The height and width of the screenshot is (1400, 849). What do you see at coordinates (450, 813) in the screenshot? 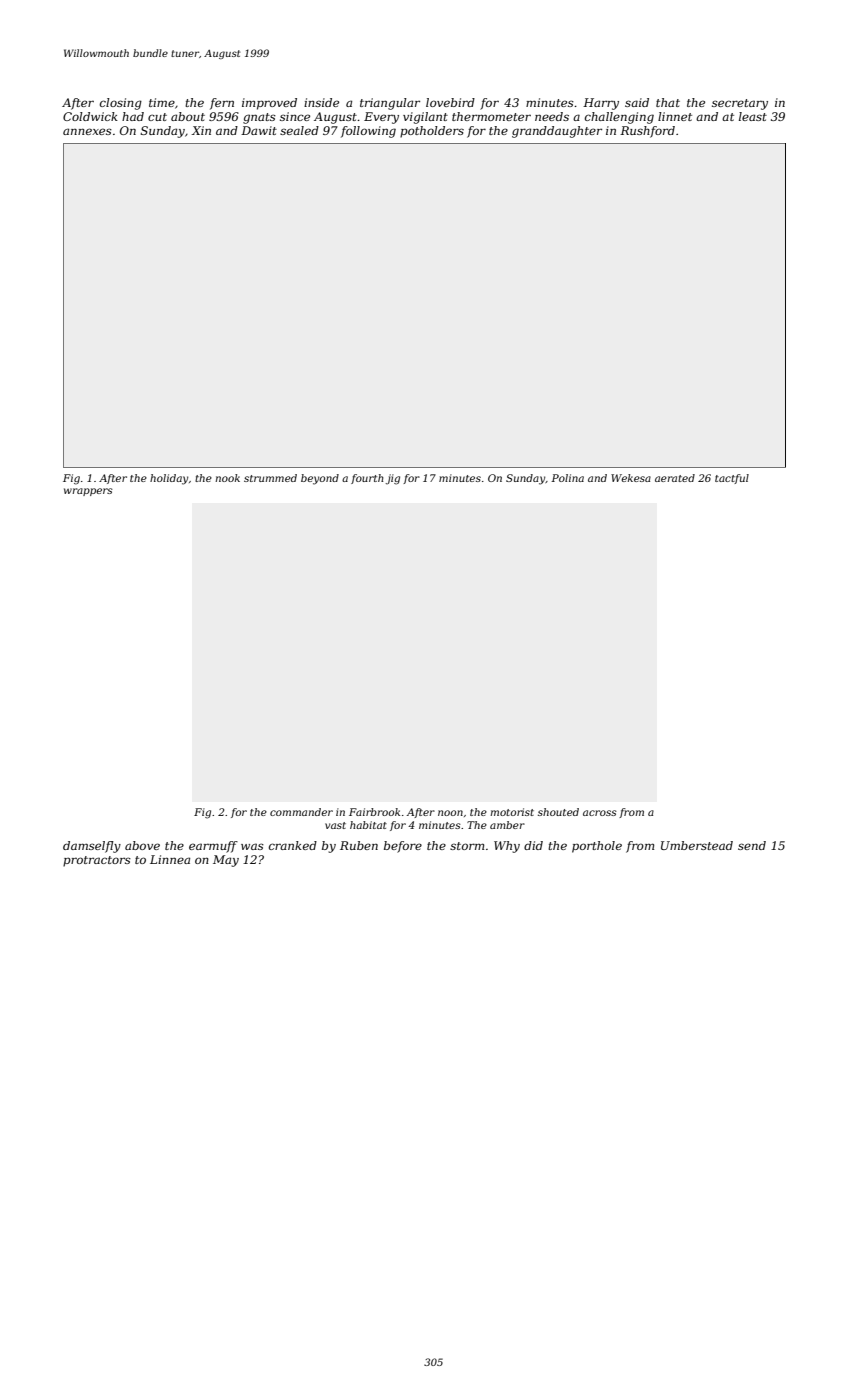
I see `noon` at bounding box center [450, 813].
